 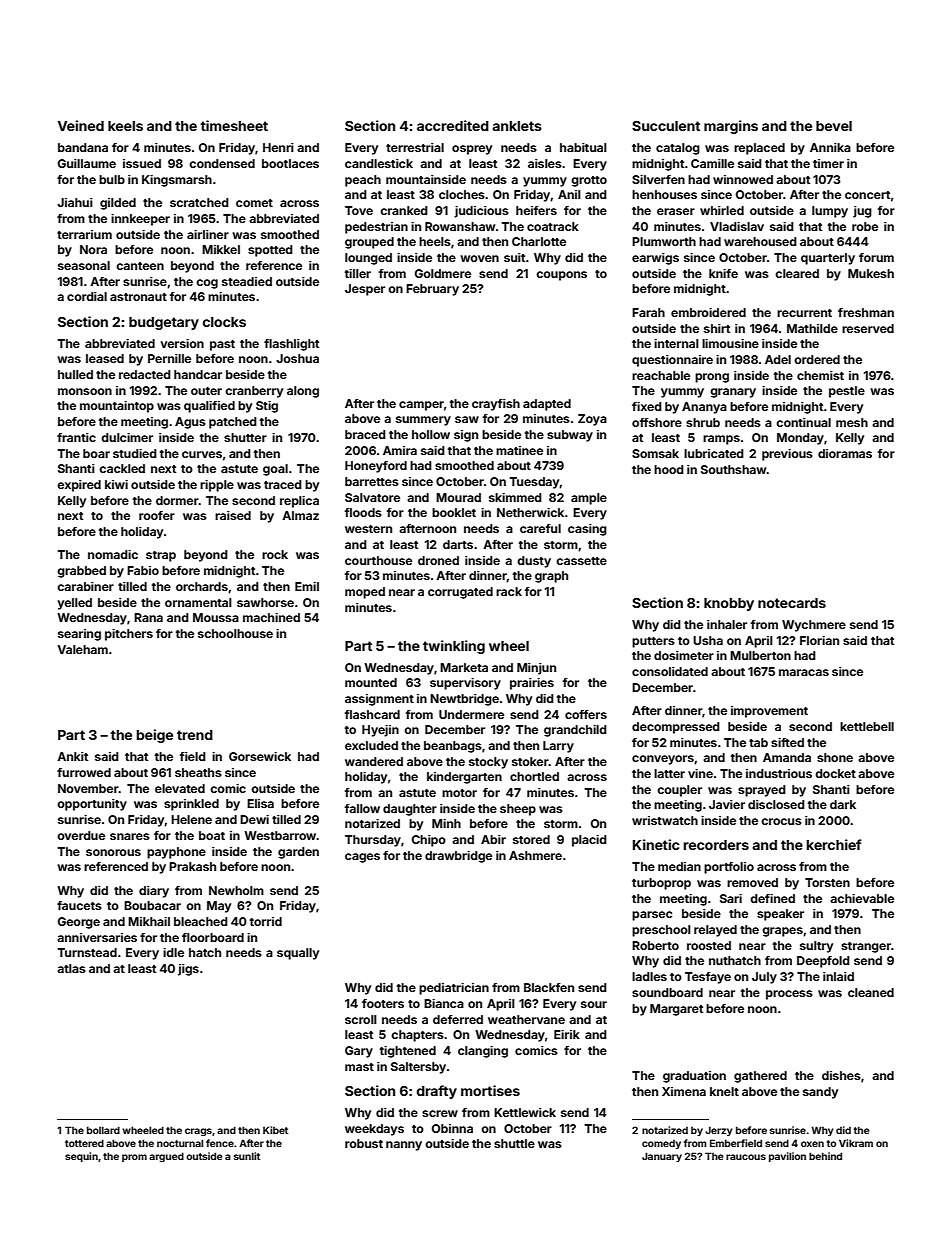 What do you see at coordinates (453, 125) in the screenshot?
I see `accredited` at bounding box center [453, 125].
